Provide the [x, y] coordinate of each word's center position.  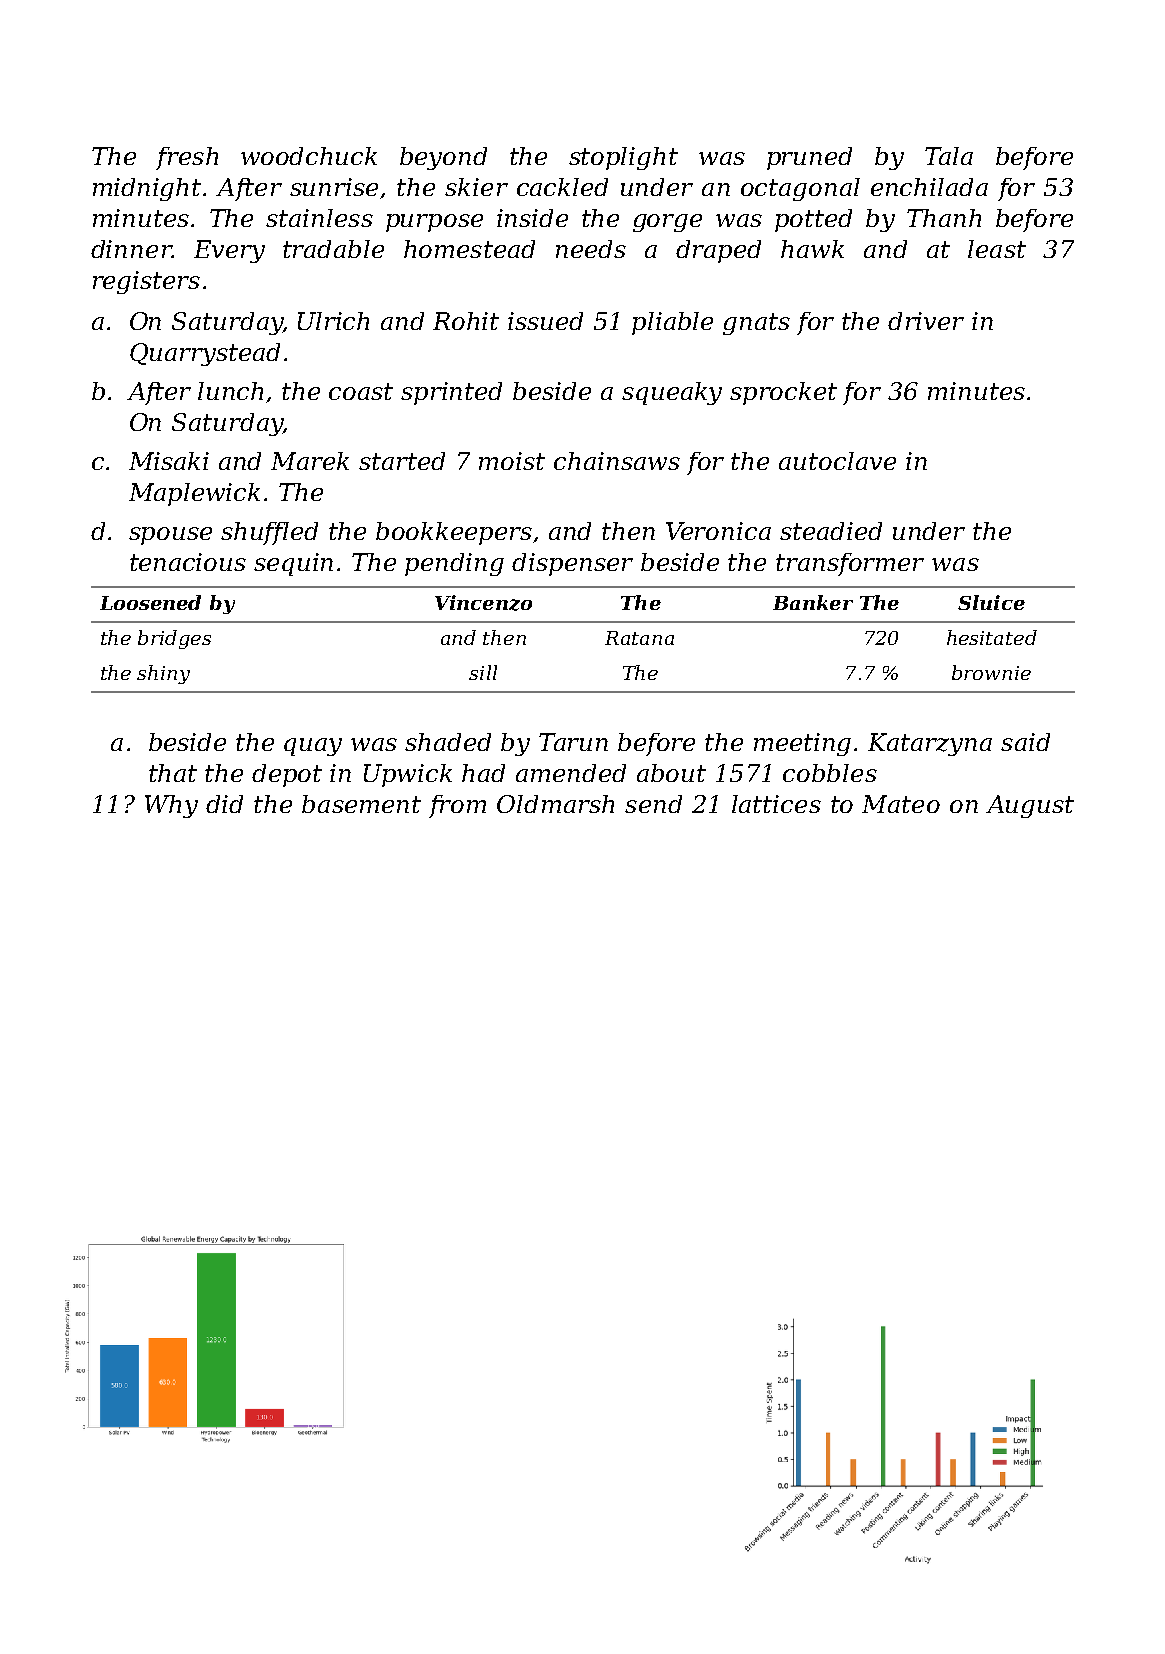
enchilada [929, 187]
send [653, 804]
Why [171, 806]
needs [591, 249]
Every [229, 251]
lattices [776, 804]
